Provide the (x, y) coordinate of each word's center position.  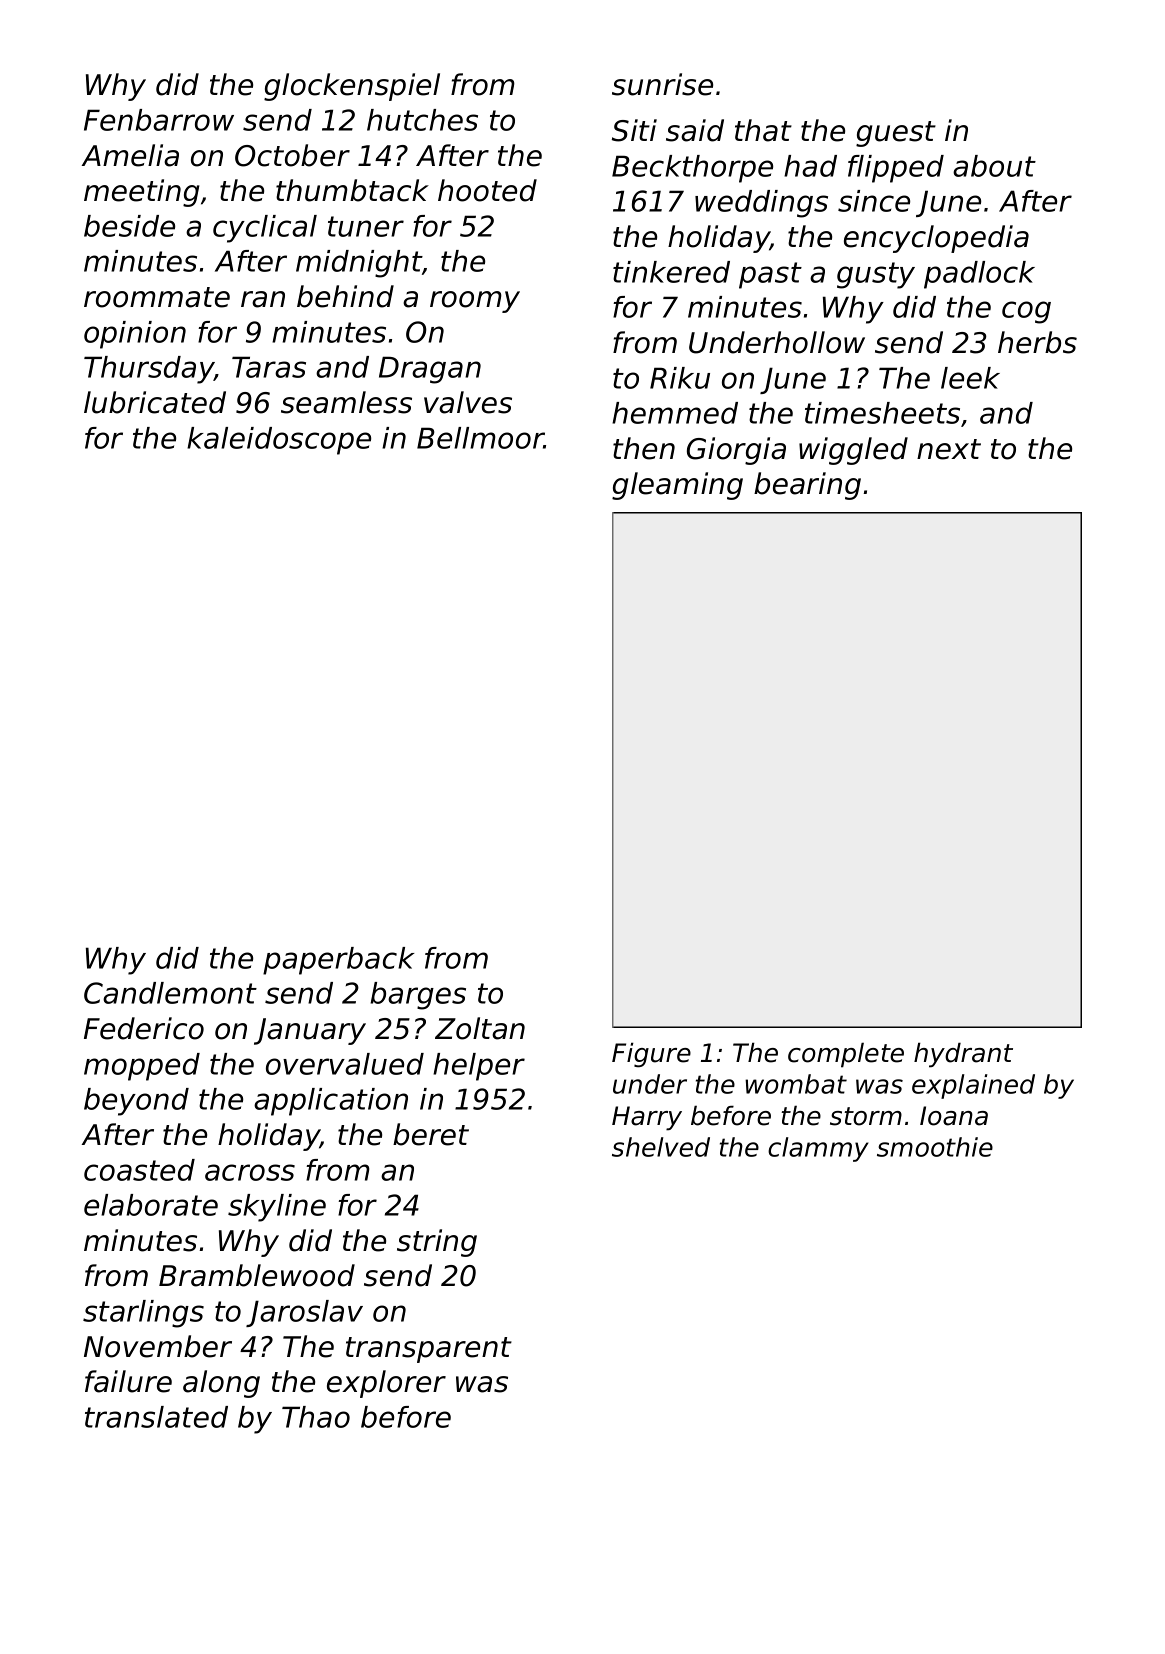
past (770, 275)
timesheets (882, 413)
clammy (818, 1149)
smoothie (935, 1147)
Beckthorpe (692, 169)
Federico (144, 1028)
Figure (651, 1055)
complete (846, 1055)
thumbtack (352, 190)
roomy (475, 302)
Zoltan (480, 1028)
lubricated (155, 402)
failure (128, 1381)
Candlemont (170, 993)
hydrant (963, 1055)
